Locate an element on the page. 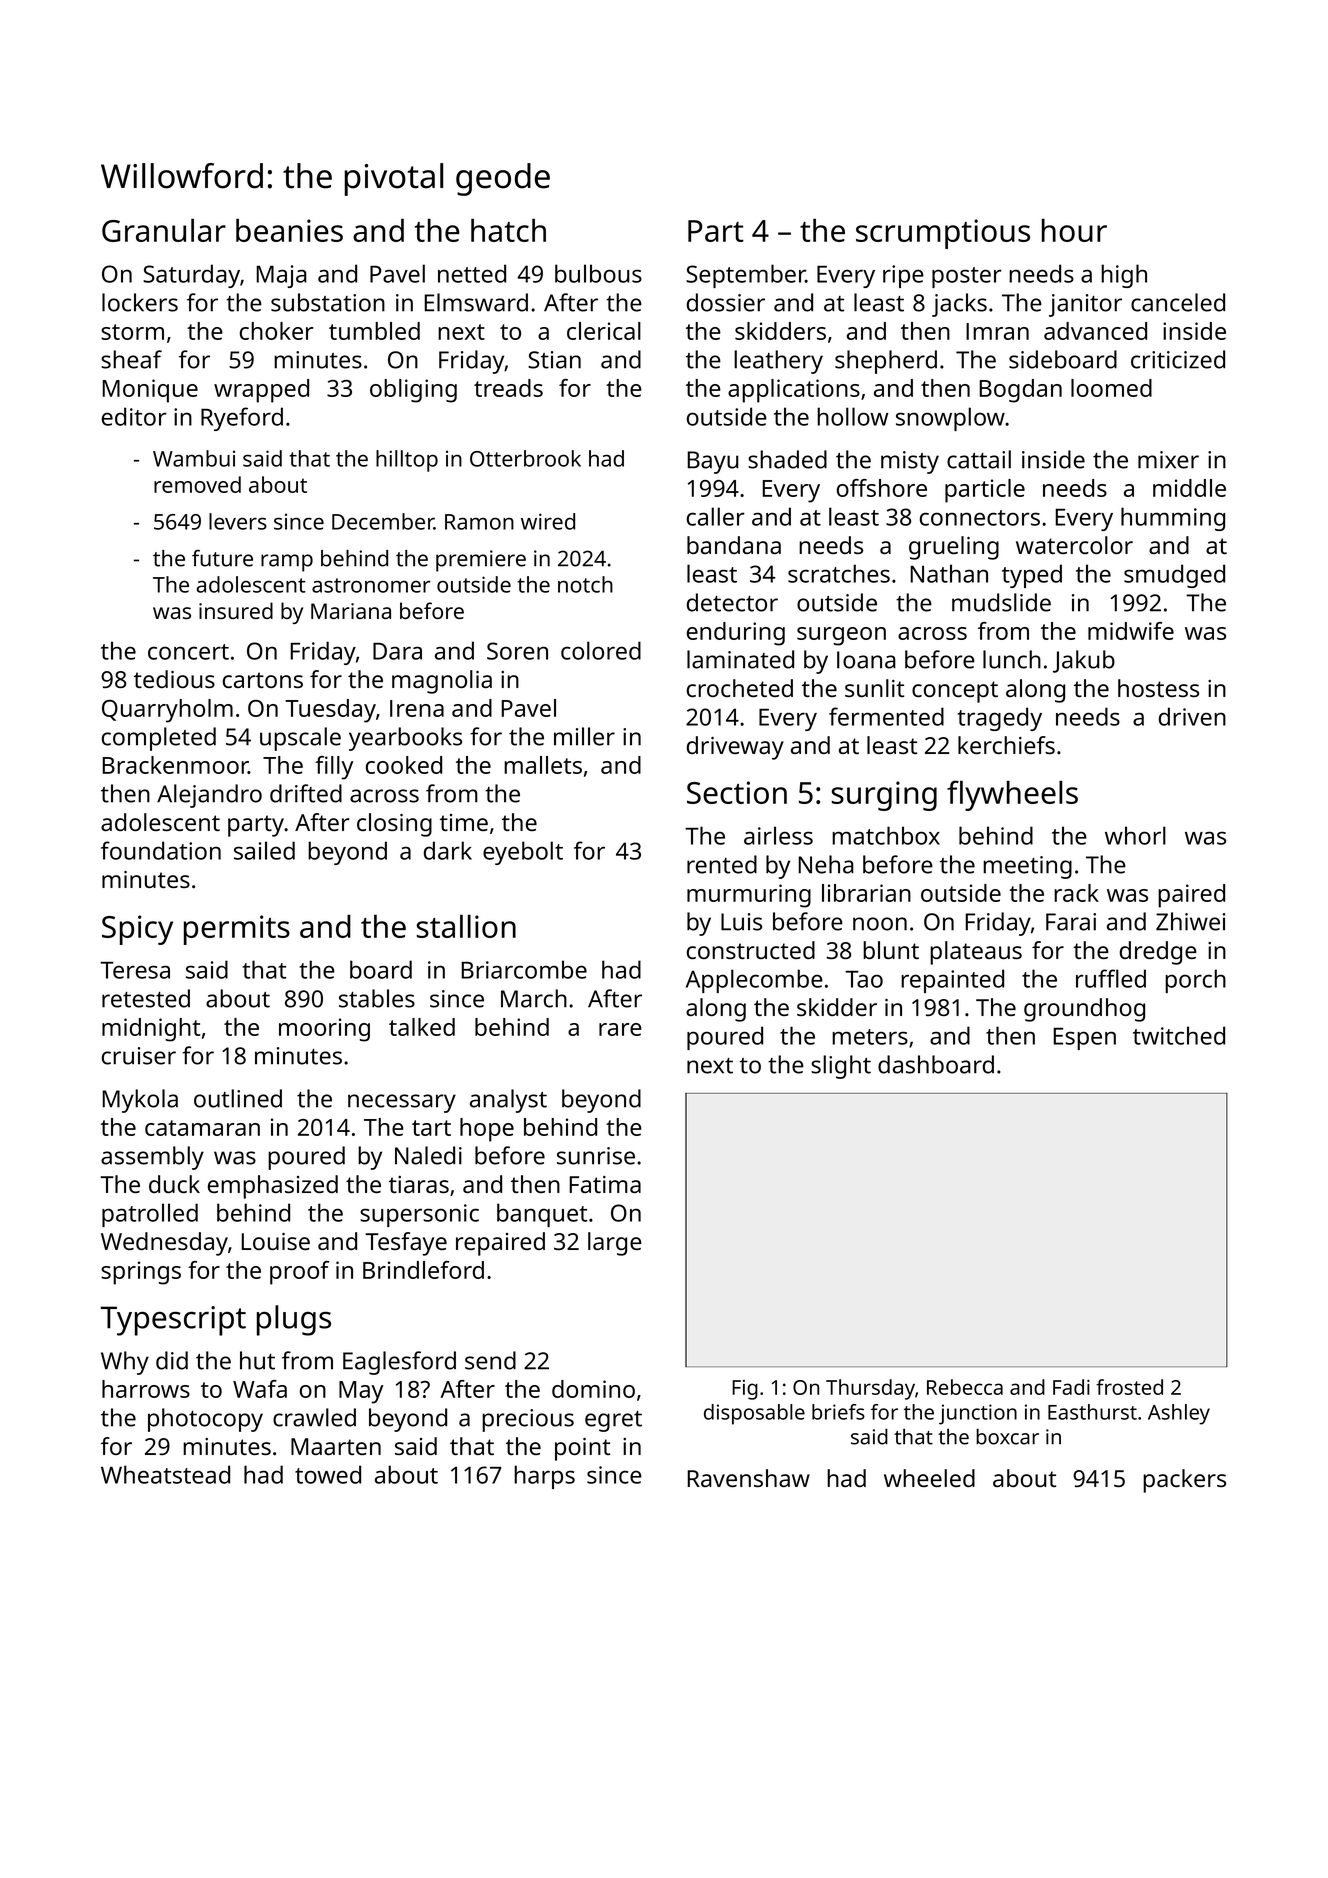  Fatima is located at coordinates (605, 1184).
